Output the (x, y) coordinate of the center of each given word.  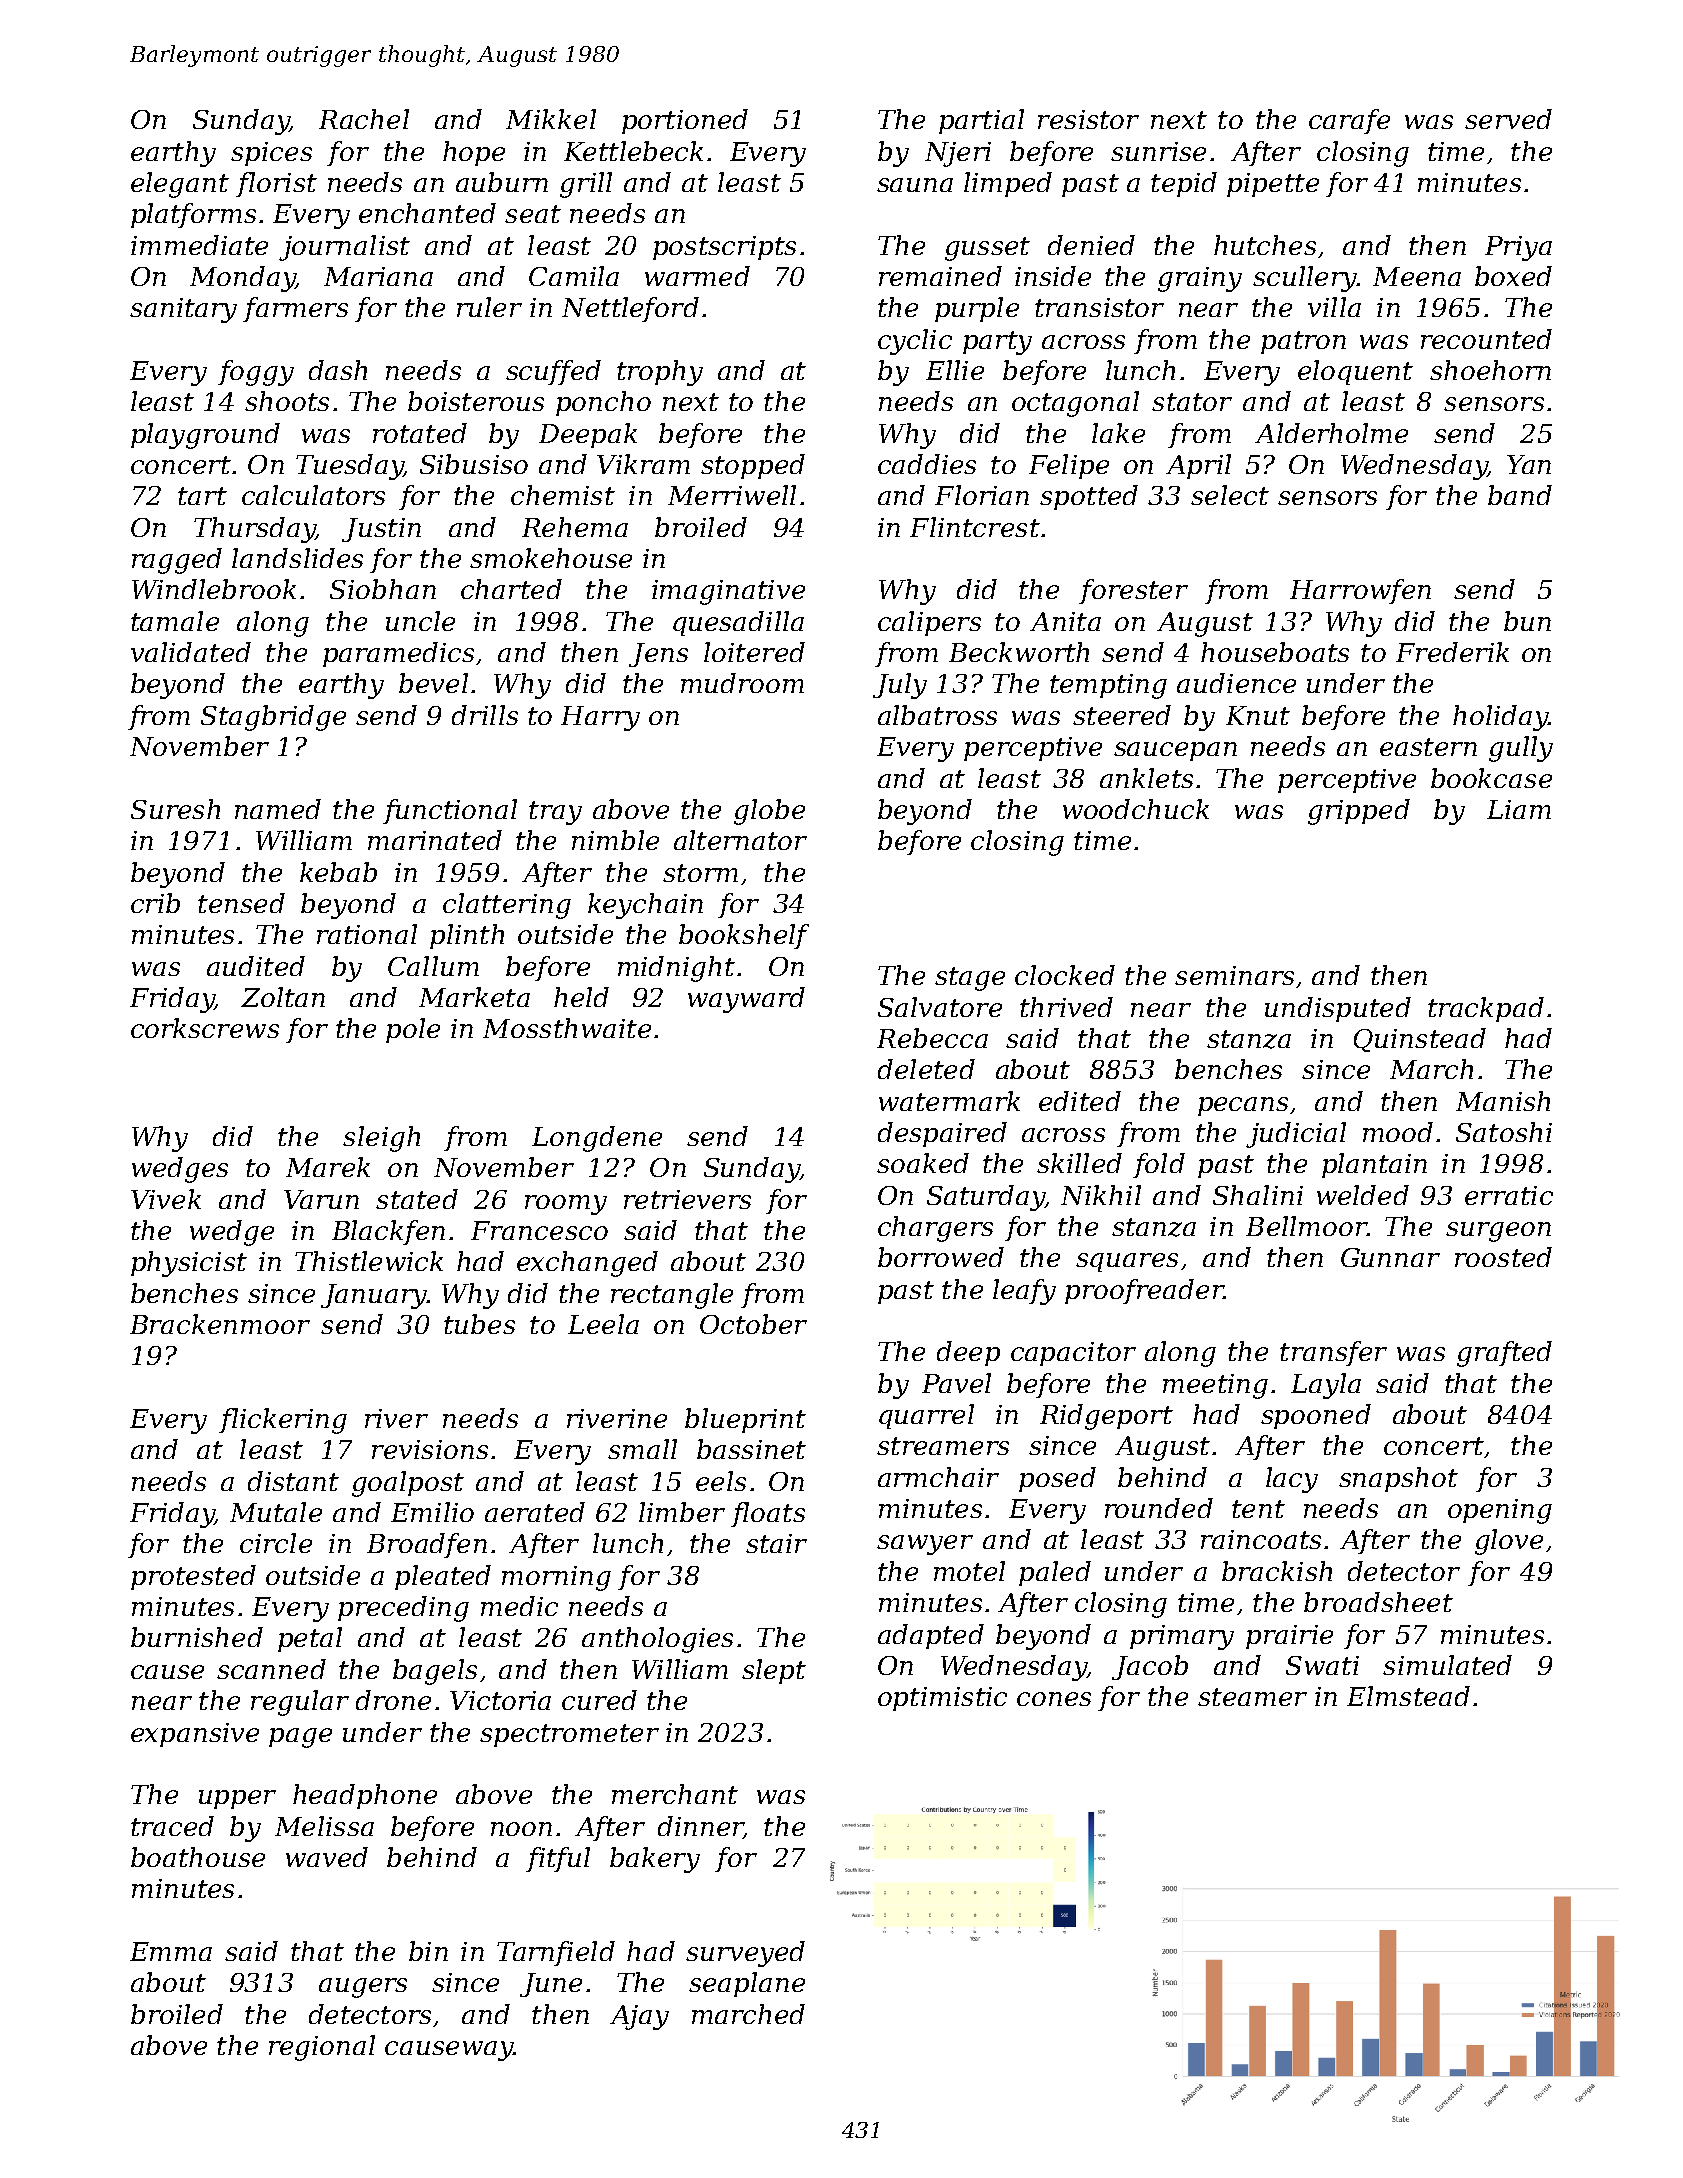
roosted (1503, 1257)
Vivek (166, 1199)
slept (774, 1671)
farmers (295, 309)
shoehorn (1490, 370)
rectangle (672, 1296)
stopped (753, 466)
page (300, 1738)
